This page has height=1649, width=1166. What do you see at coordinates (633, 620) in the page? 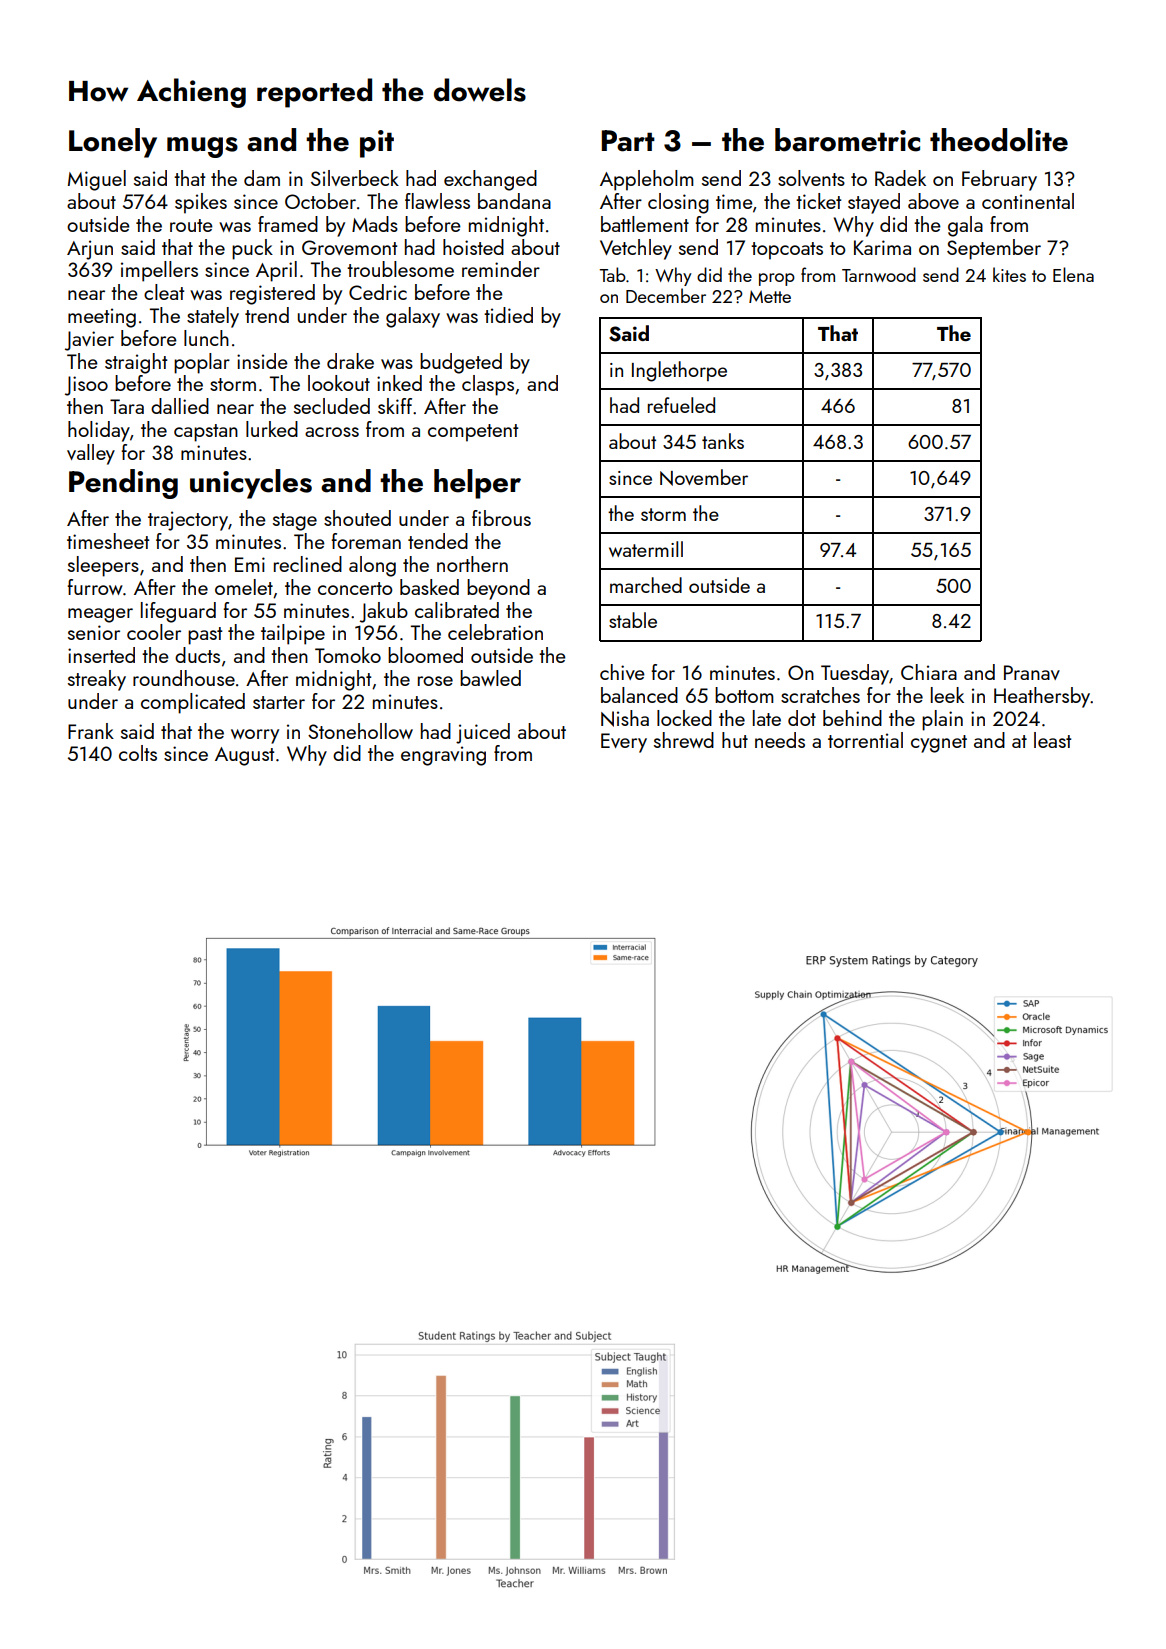
I see `stable` at bounding box center [633, 620].
